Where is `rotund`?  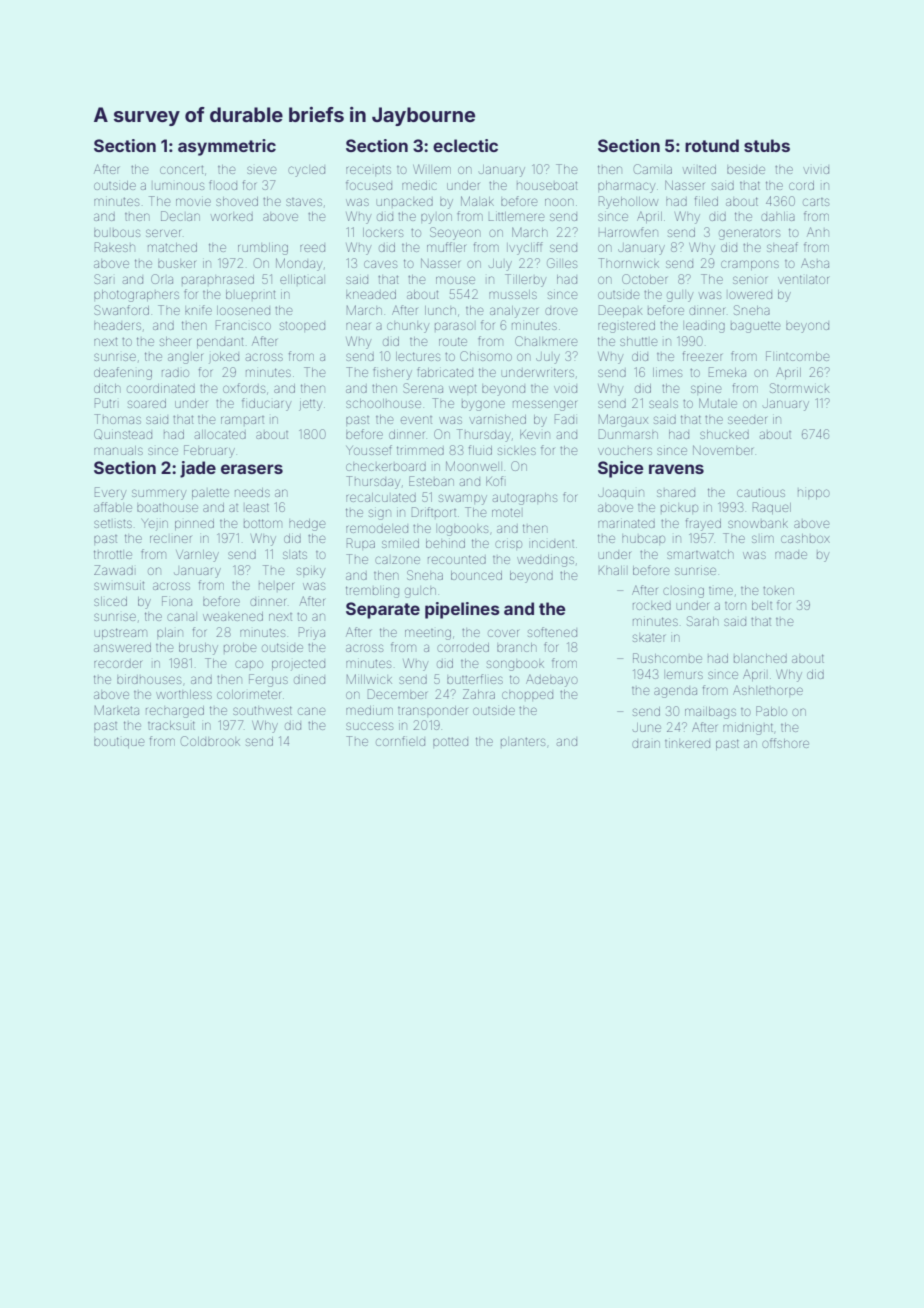 rotund is located at coordinates (712, 145).
